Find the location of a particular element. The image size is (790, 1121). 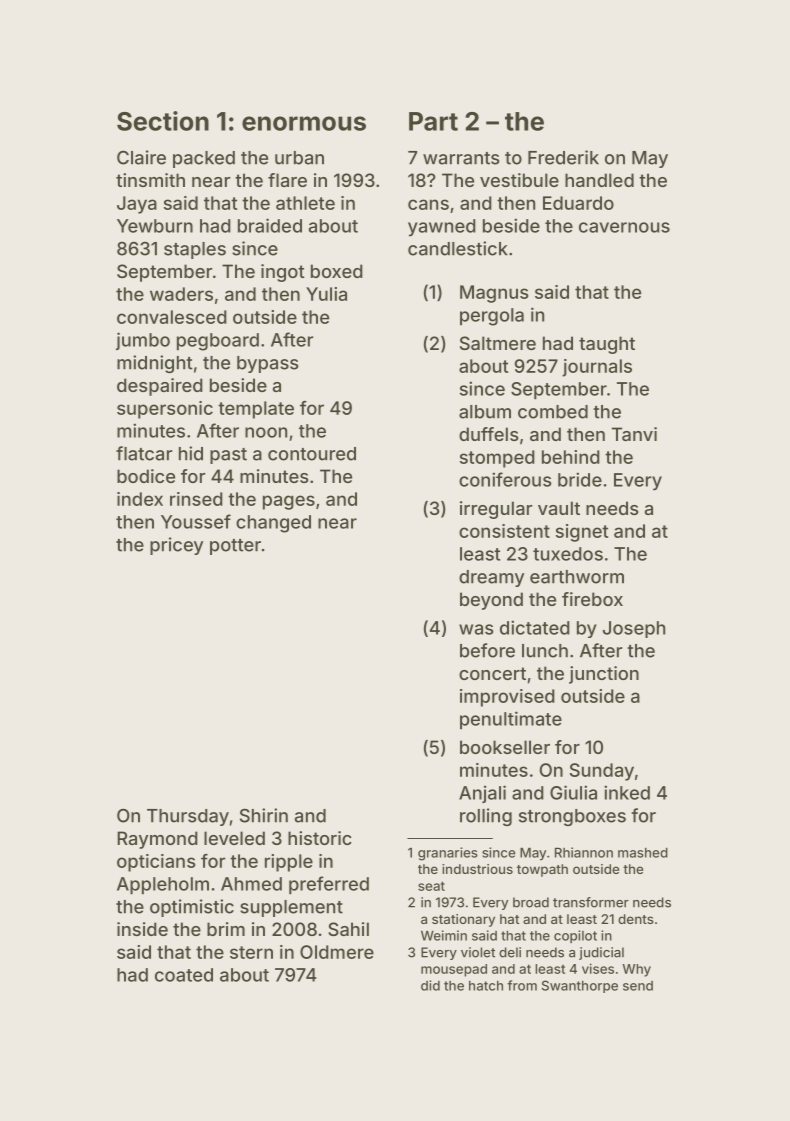

Shirin is located at coordinates (264, 815).
